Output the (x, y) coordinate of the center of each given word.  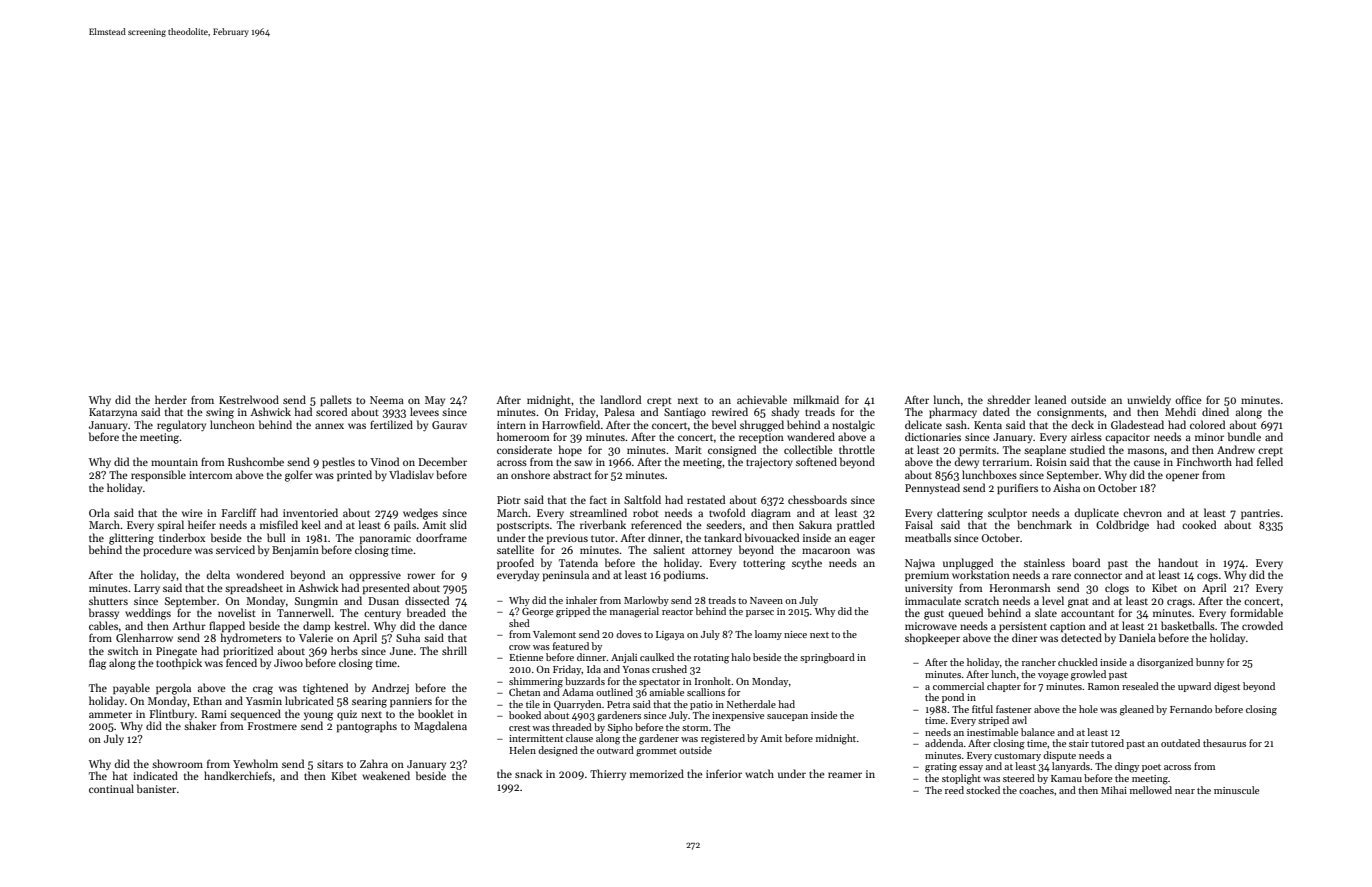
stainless (1044, 562)
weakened (386, 775)
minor (1209, 437)
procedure (167, 551)
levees (424, 411)
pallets (336, 401)
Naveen (766, 600)
